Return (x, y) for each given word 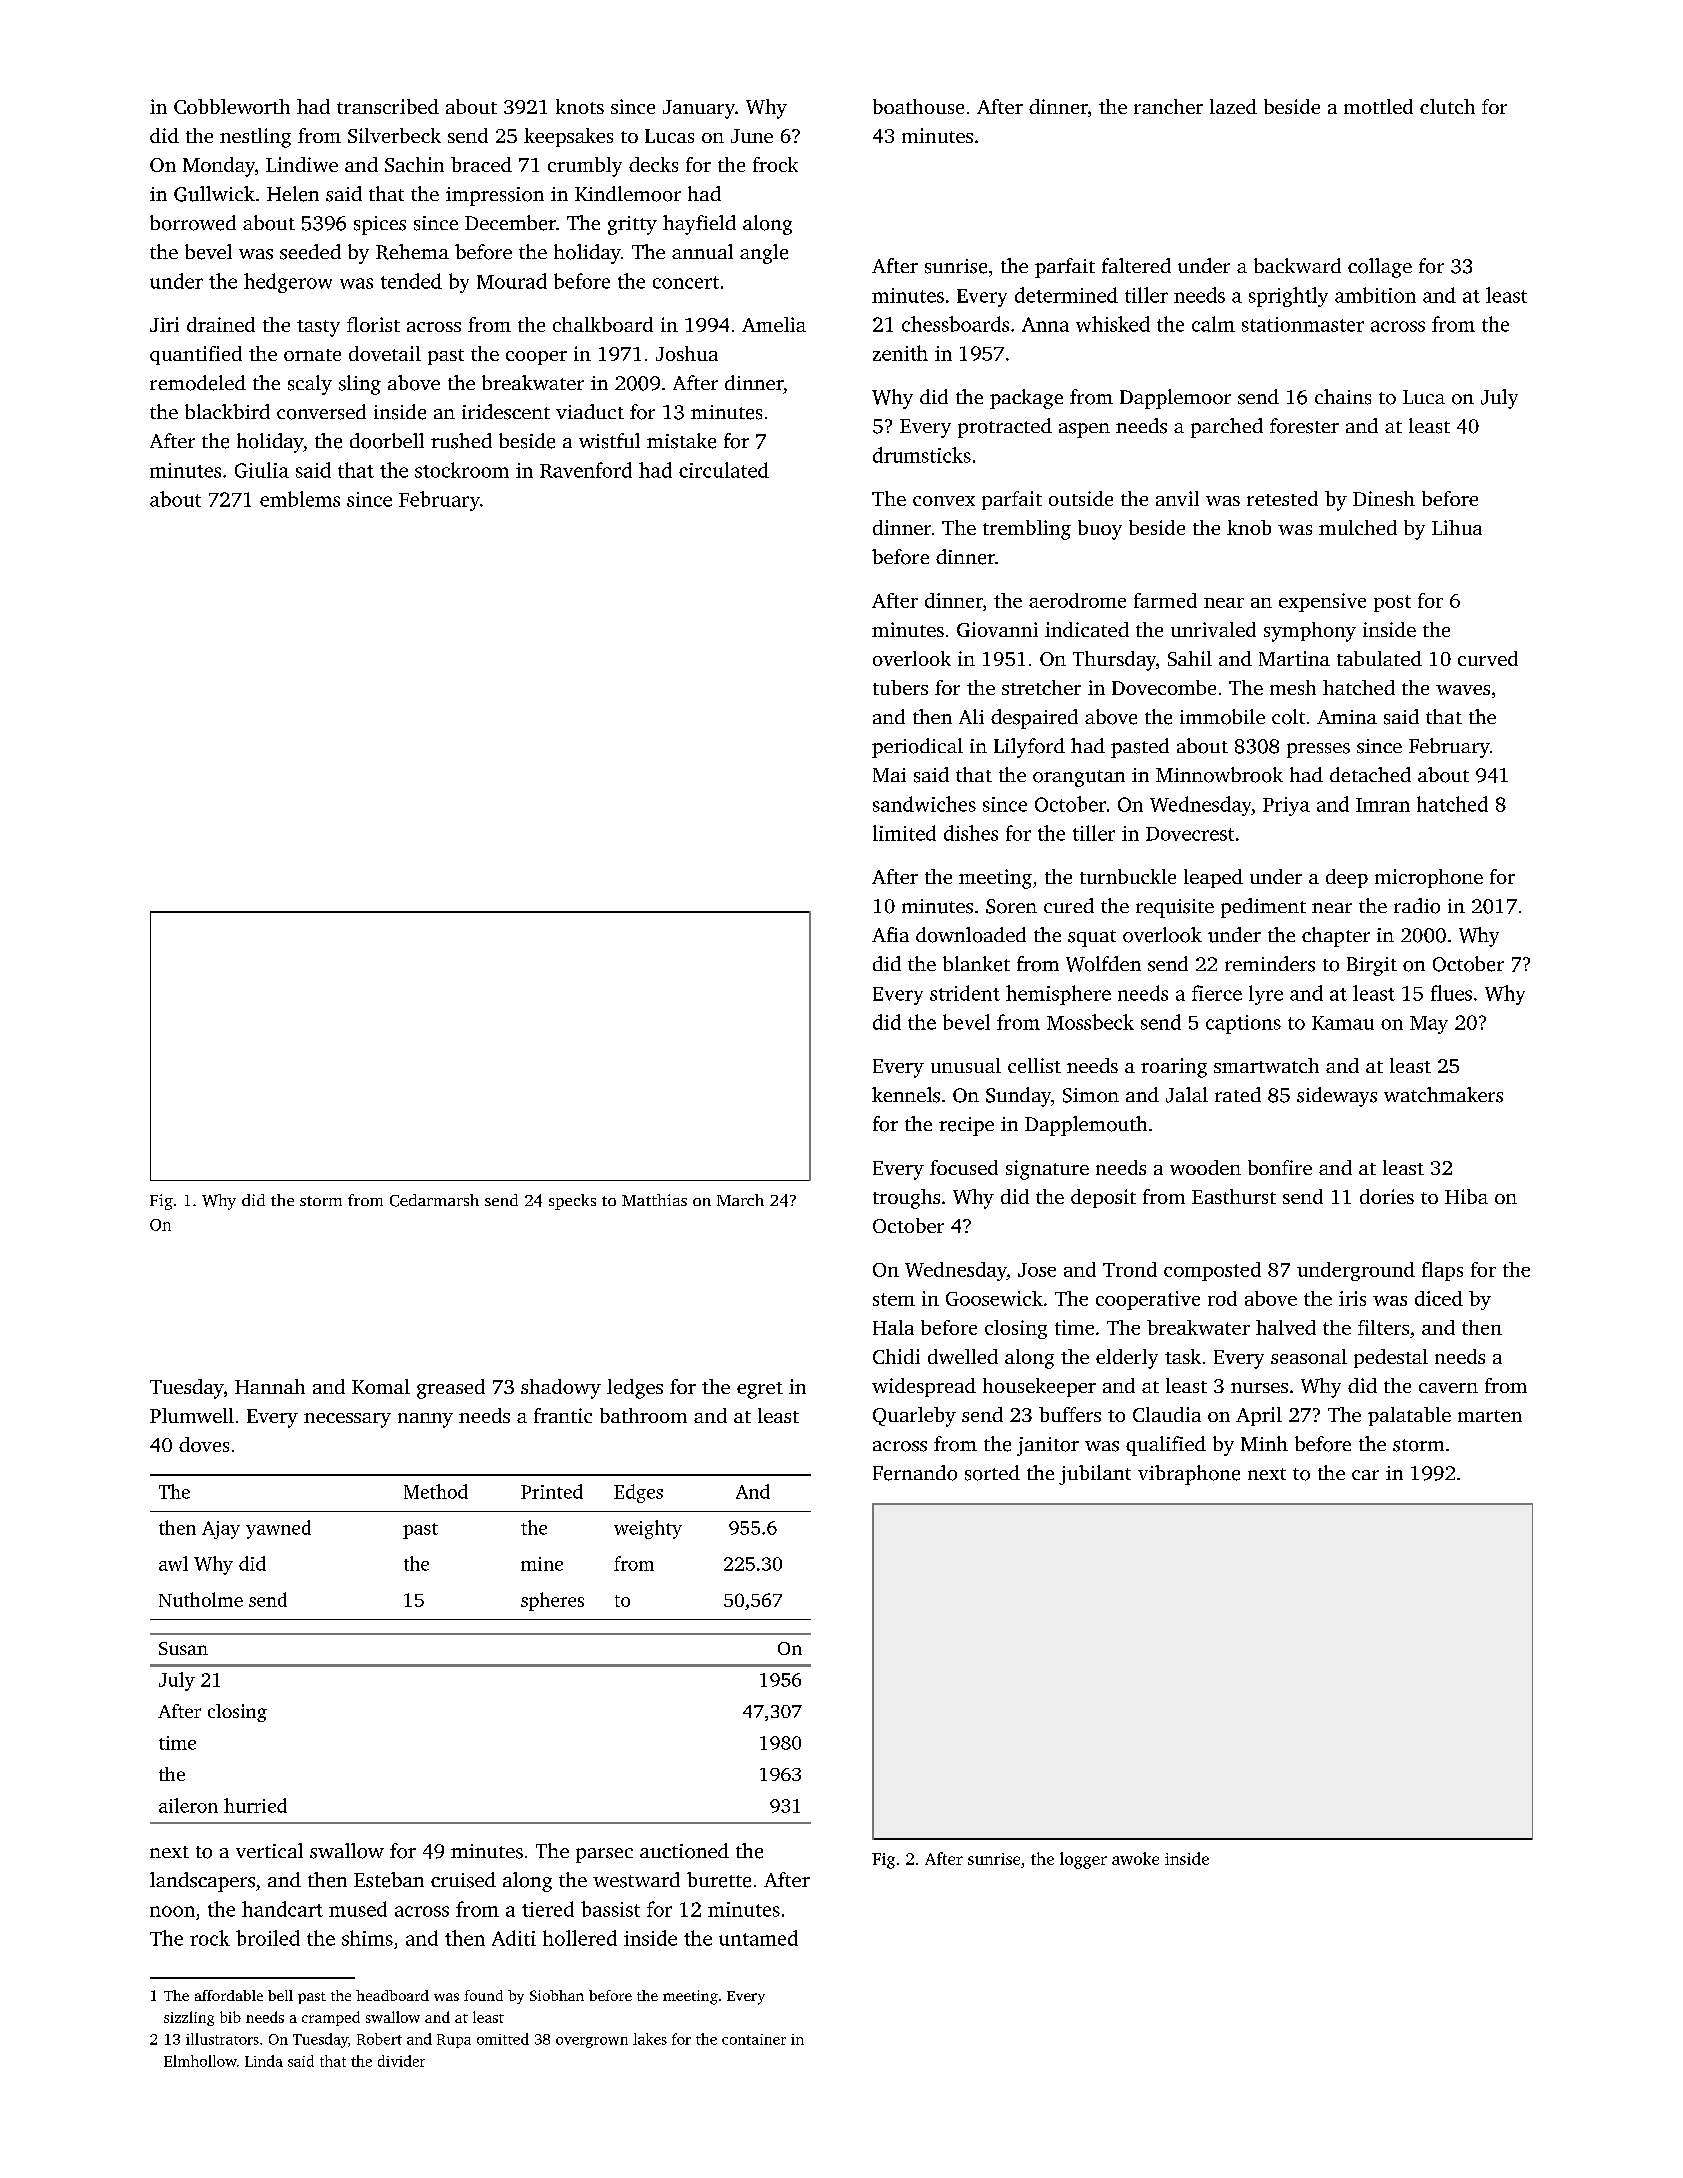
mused (358, 1909)
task (1183, 1356)
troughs (906, 1199)
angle (764, 254)
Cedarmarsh (434, 1200)
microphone (1429, 878)
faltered (1136, 265)
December (510, 223)
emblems (300, 499)
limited (904, 833)
